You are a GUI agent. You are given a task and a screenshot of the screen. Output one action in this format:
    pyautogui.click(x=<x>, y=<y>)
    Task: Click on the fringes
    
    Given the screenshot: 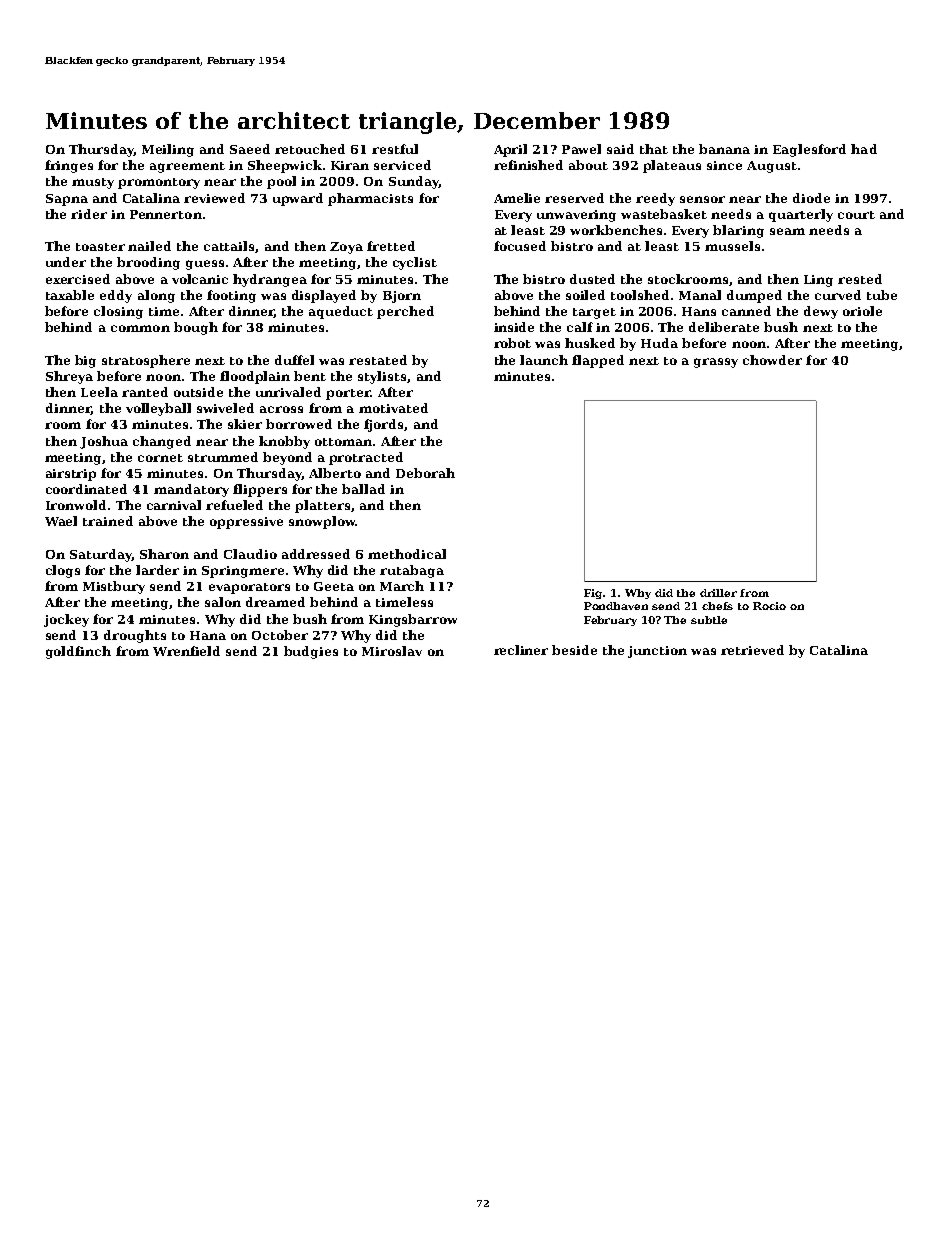 What is the action you would take?
    pyautogui.click(x=69, y=166)
